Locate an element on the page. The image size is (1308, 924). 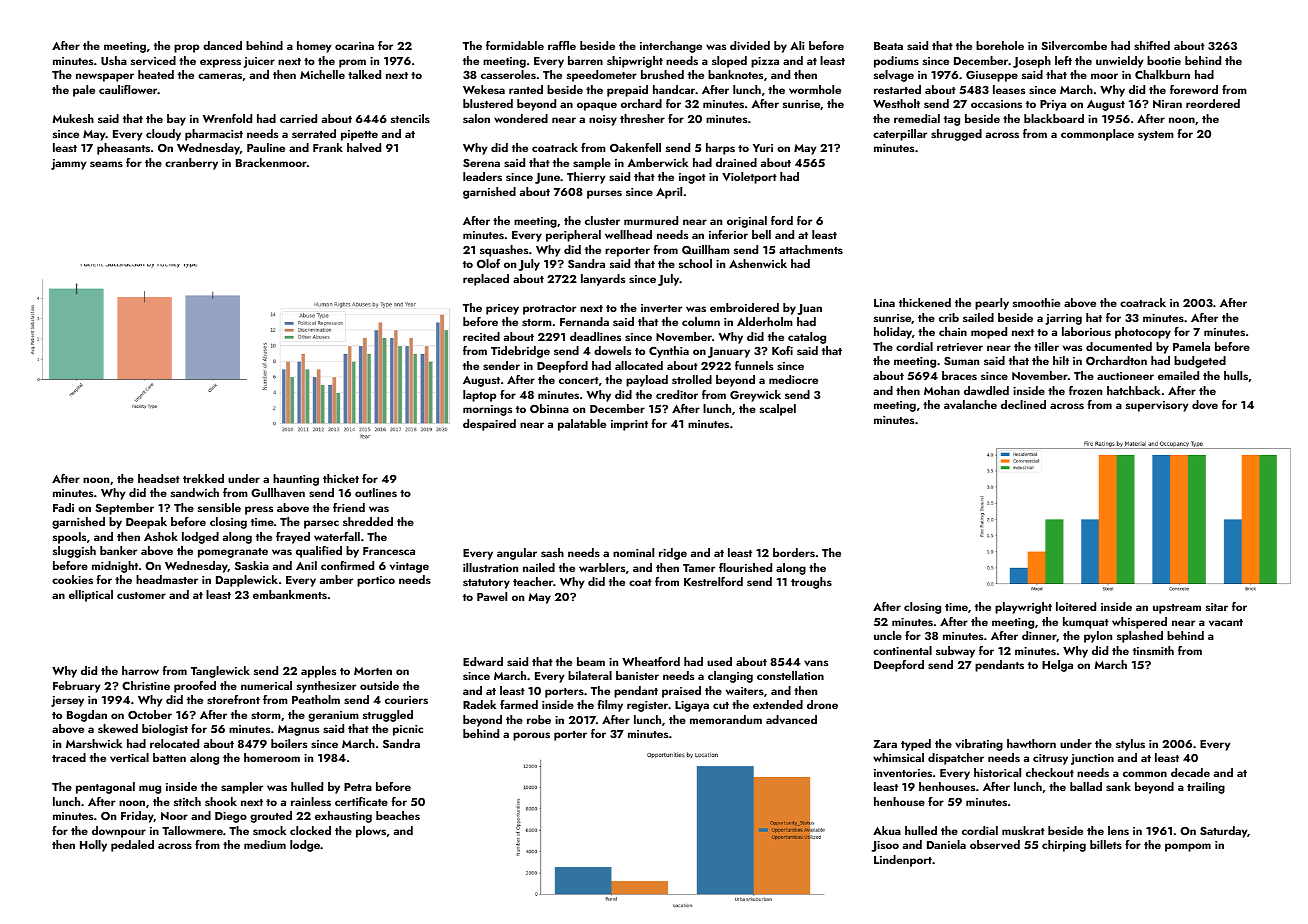
loitered is located at coordinates (1076, 606).
